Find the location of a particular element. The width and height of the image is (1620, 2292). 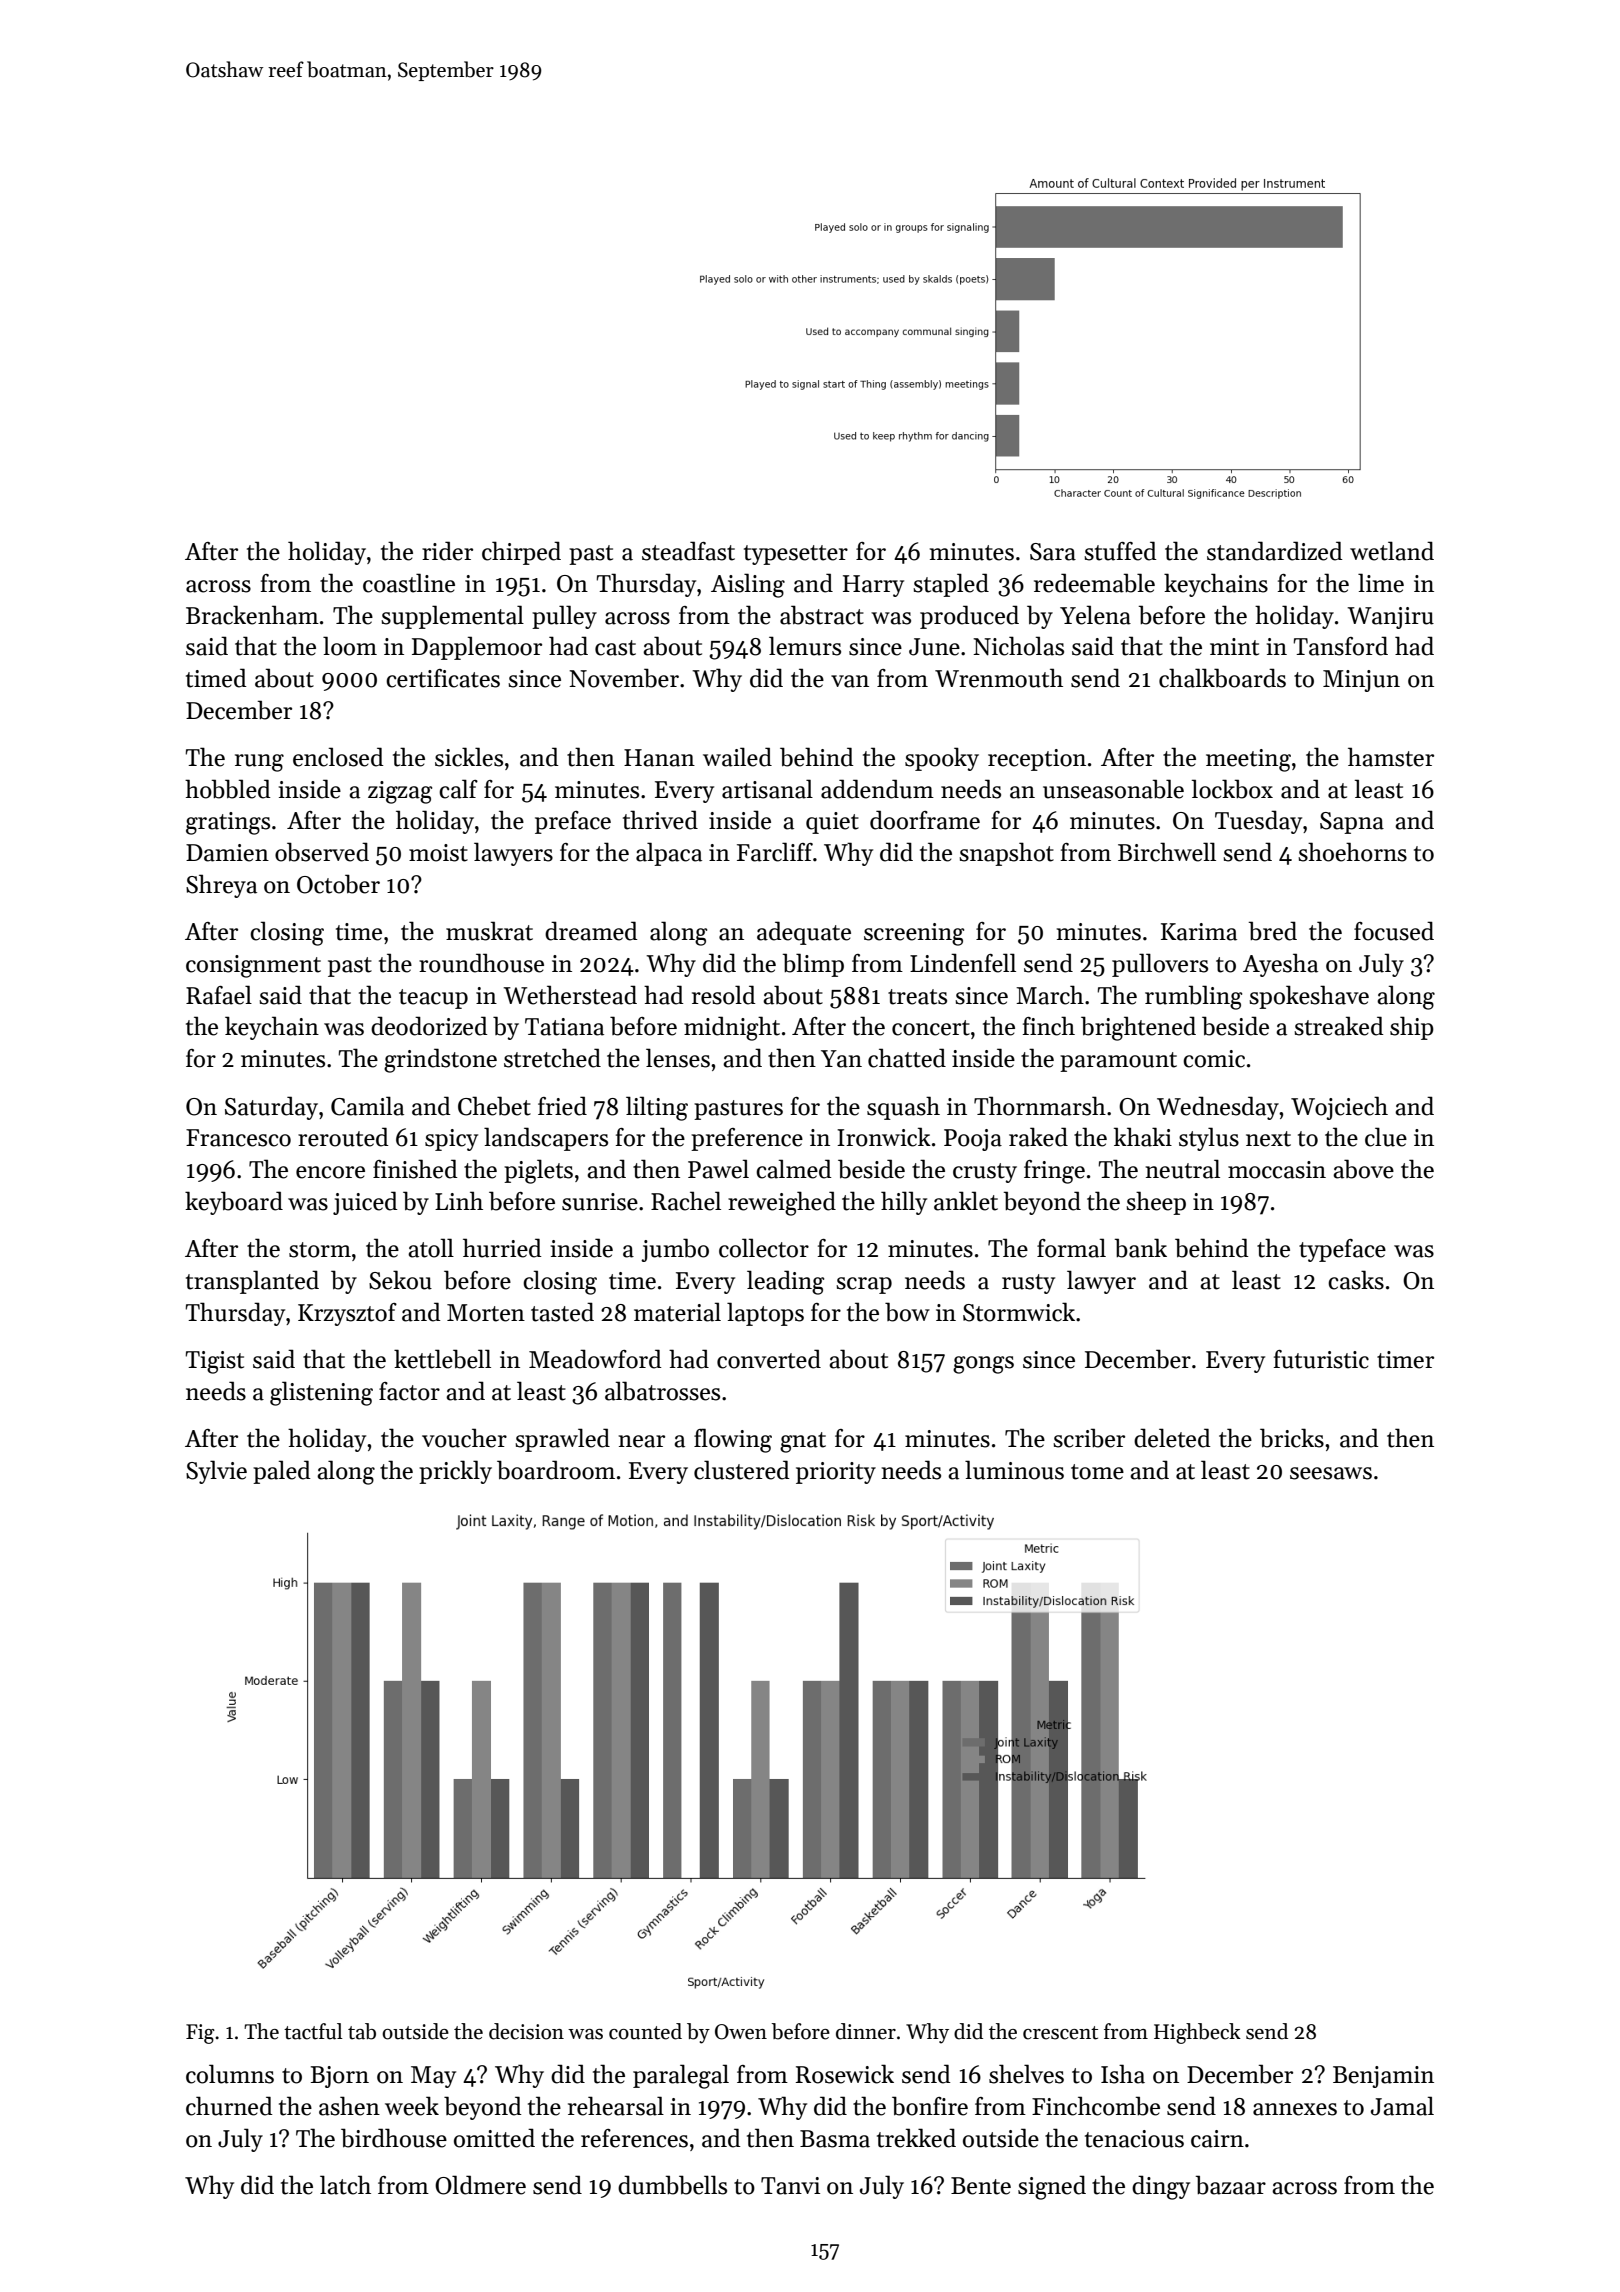

luminous is located at coordinates (1014, 1470).
